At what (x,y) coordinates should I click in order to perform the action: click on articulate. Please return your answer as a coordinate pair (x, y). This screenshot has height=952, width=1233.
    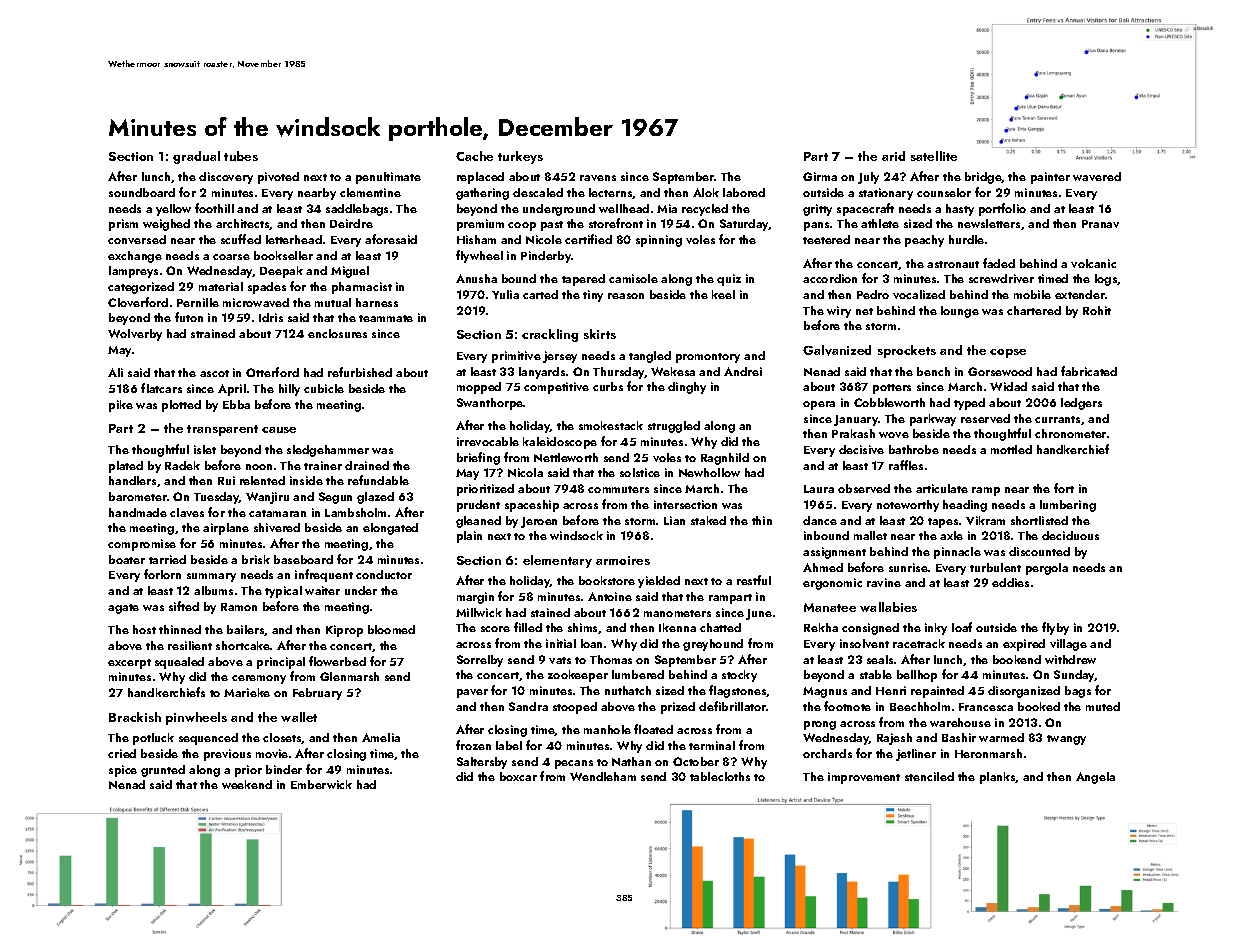
    Looking at the image, I should click on (942, 488).
